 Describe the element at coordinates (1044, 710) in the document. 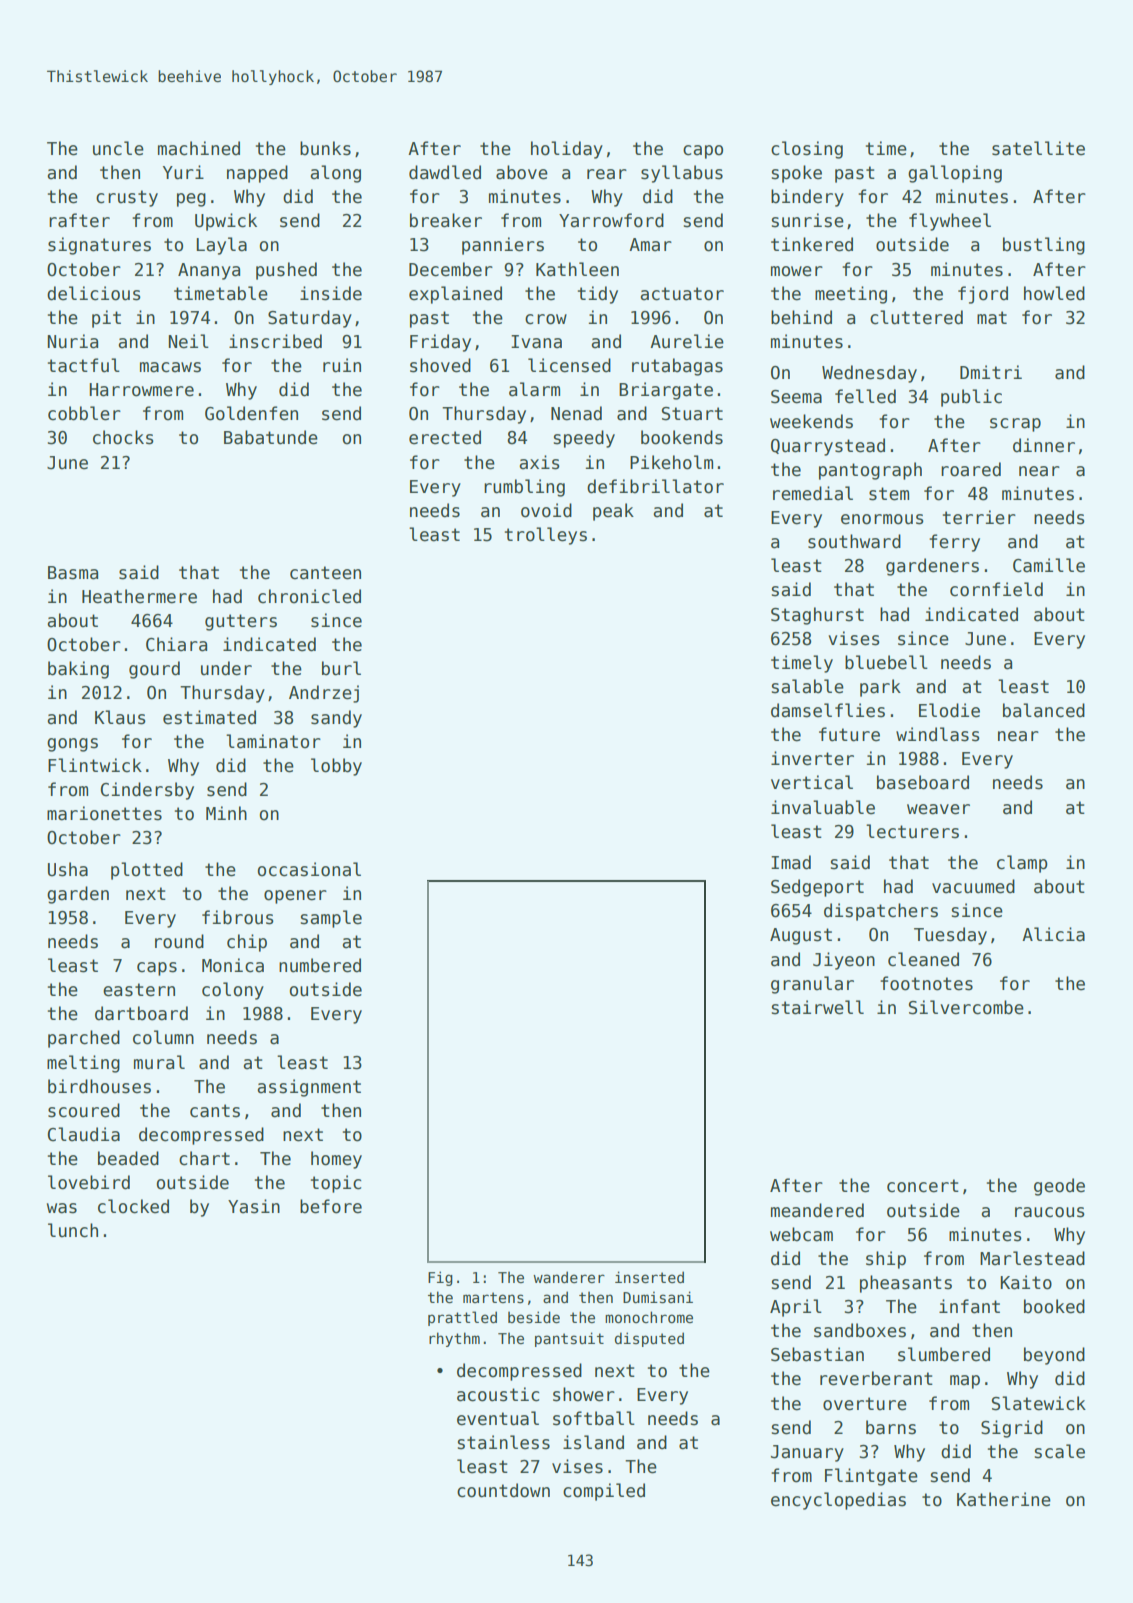

I see `balanced` at that location.
